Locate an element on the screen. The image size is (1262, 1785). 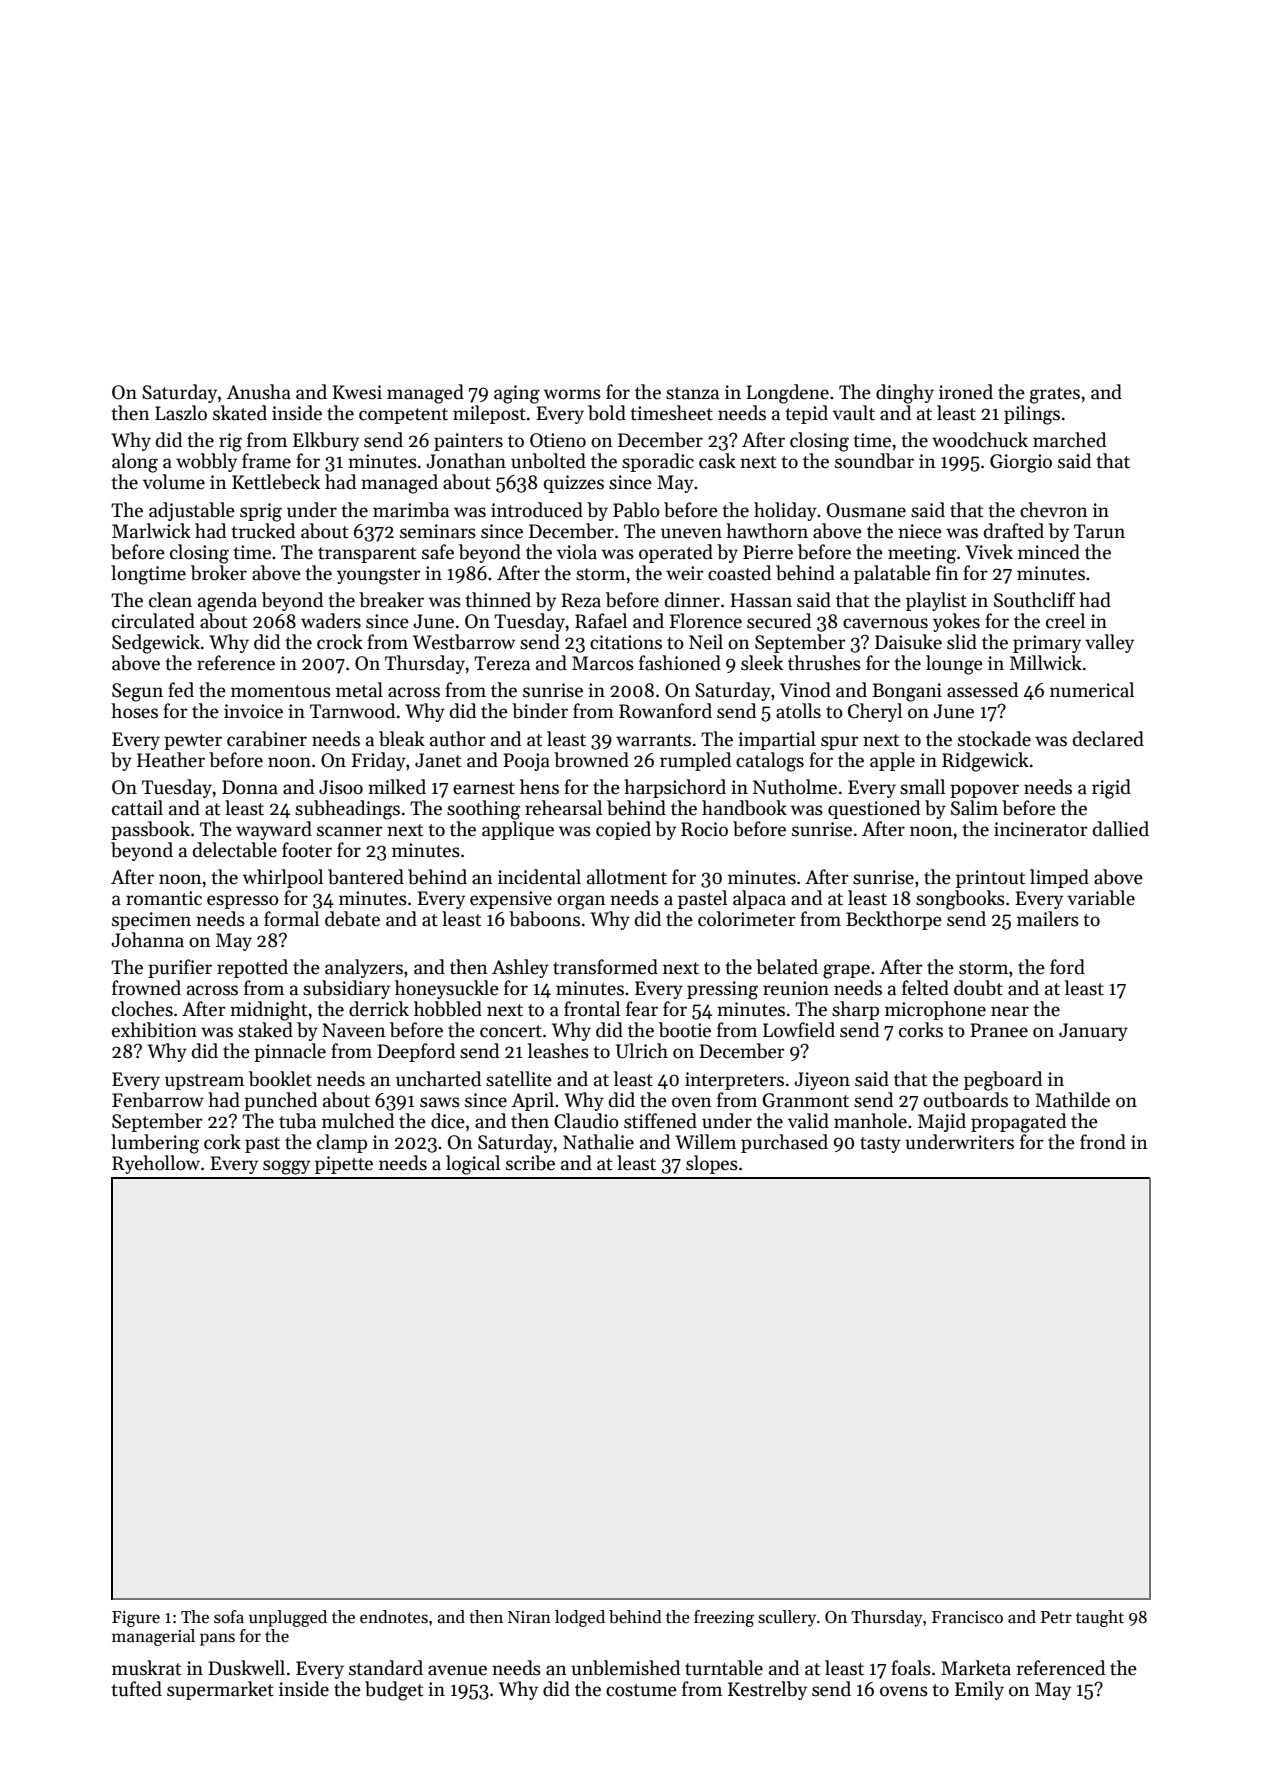
budget is located at coordinates (394, 1691).
